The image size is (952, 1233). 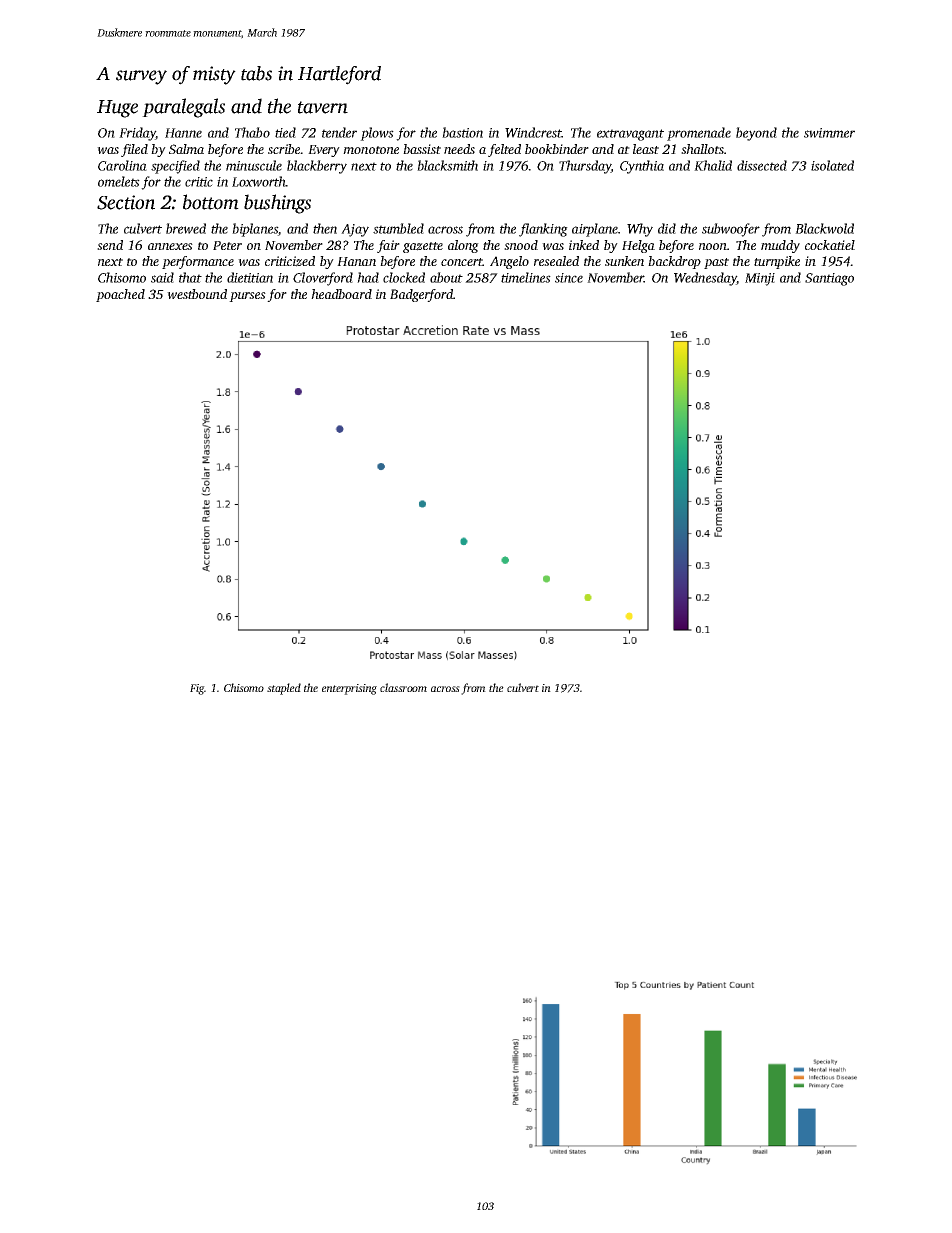 What do you see at coordinates (829, 279) in the image?
I see `Santiago` at bounding box center [829, 279].
